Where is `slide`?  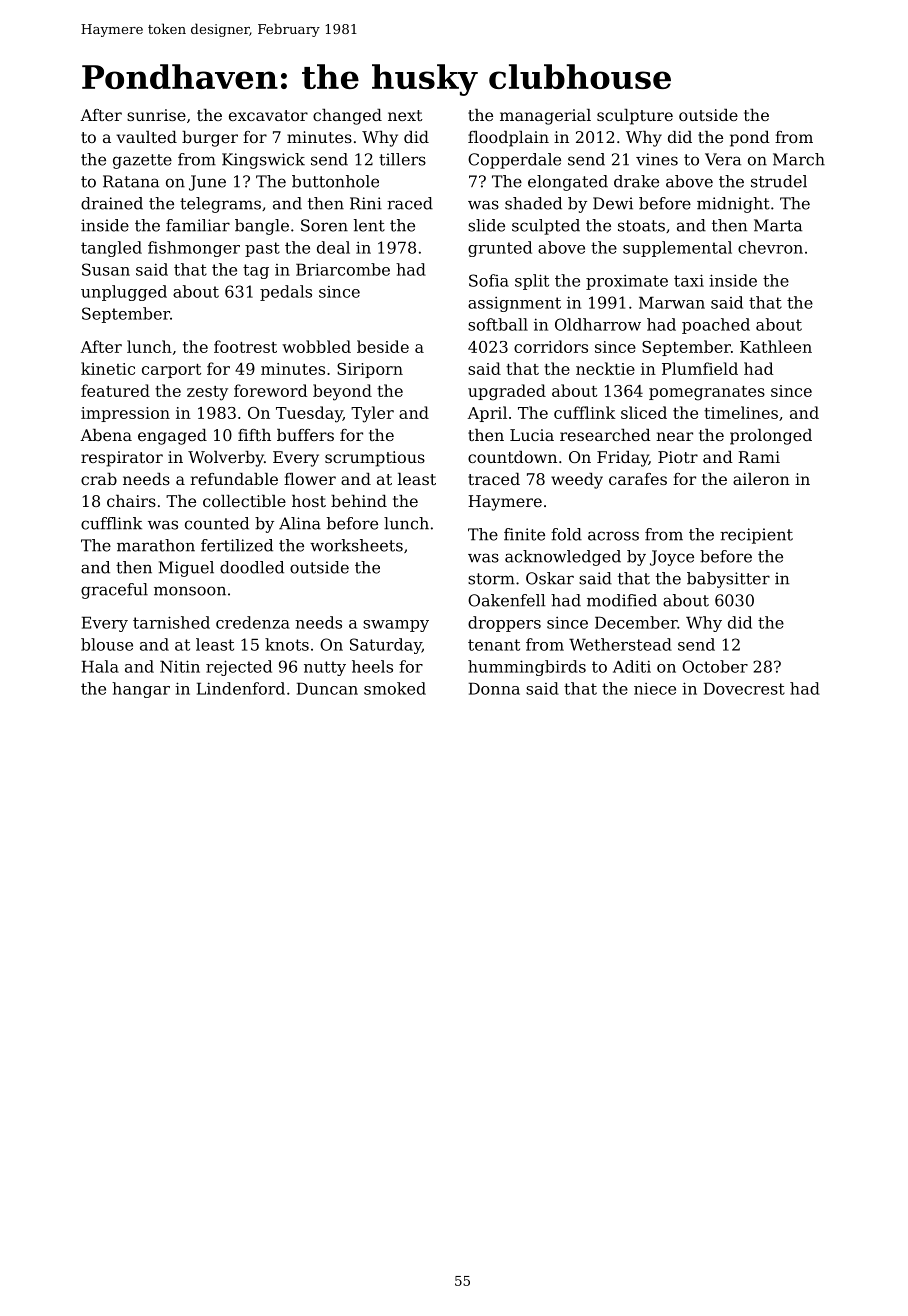 slide is located at coordinates (486, 225).
